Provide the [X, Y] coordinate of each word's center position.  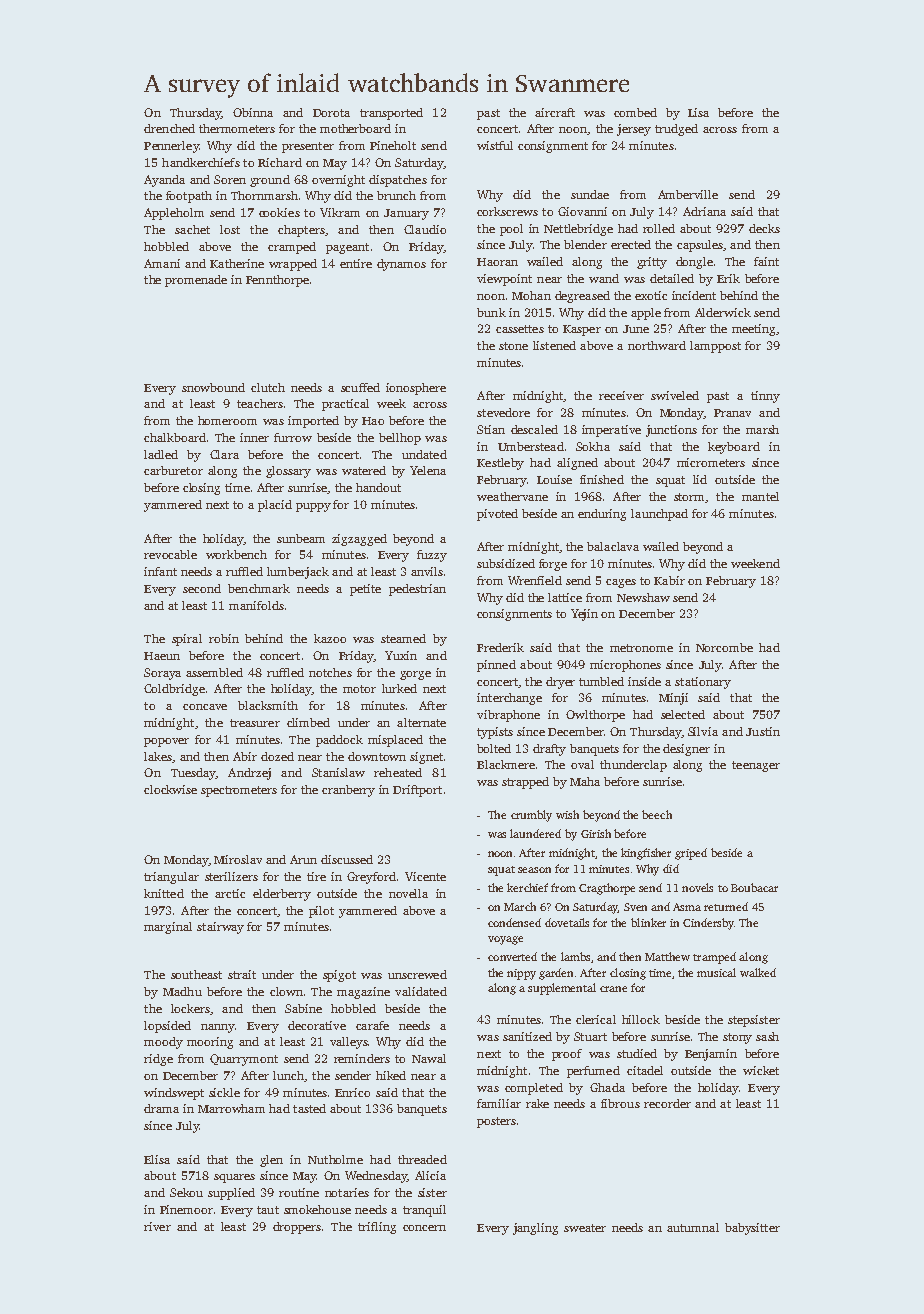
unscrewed [417, 974]
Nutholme [335, 1159]
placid [275, 506]
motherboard [355, 128]
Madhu [182, 991]
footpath [189, 197]
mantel [760, 496]
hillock [641, 1019]
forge [553, 565]
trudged [676, 130]
